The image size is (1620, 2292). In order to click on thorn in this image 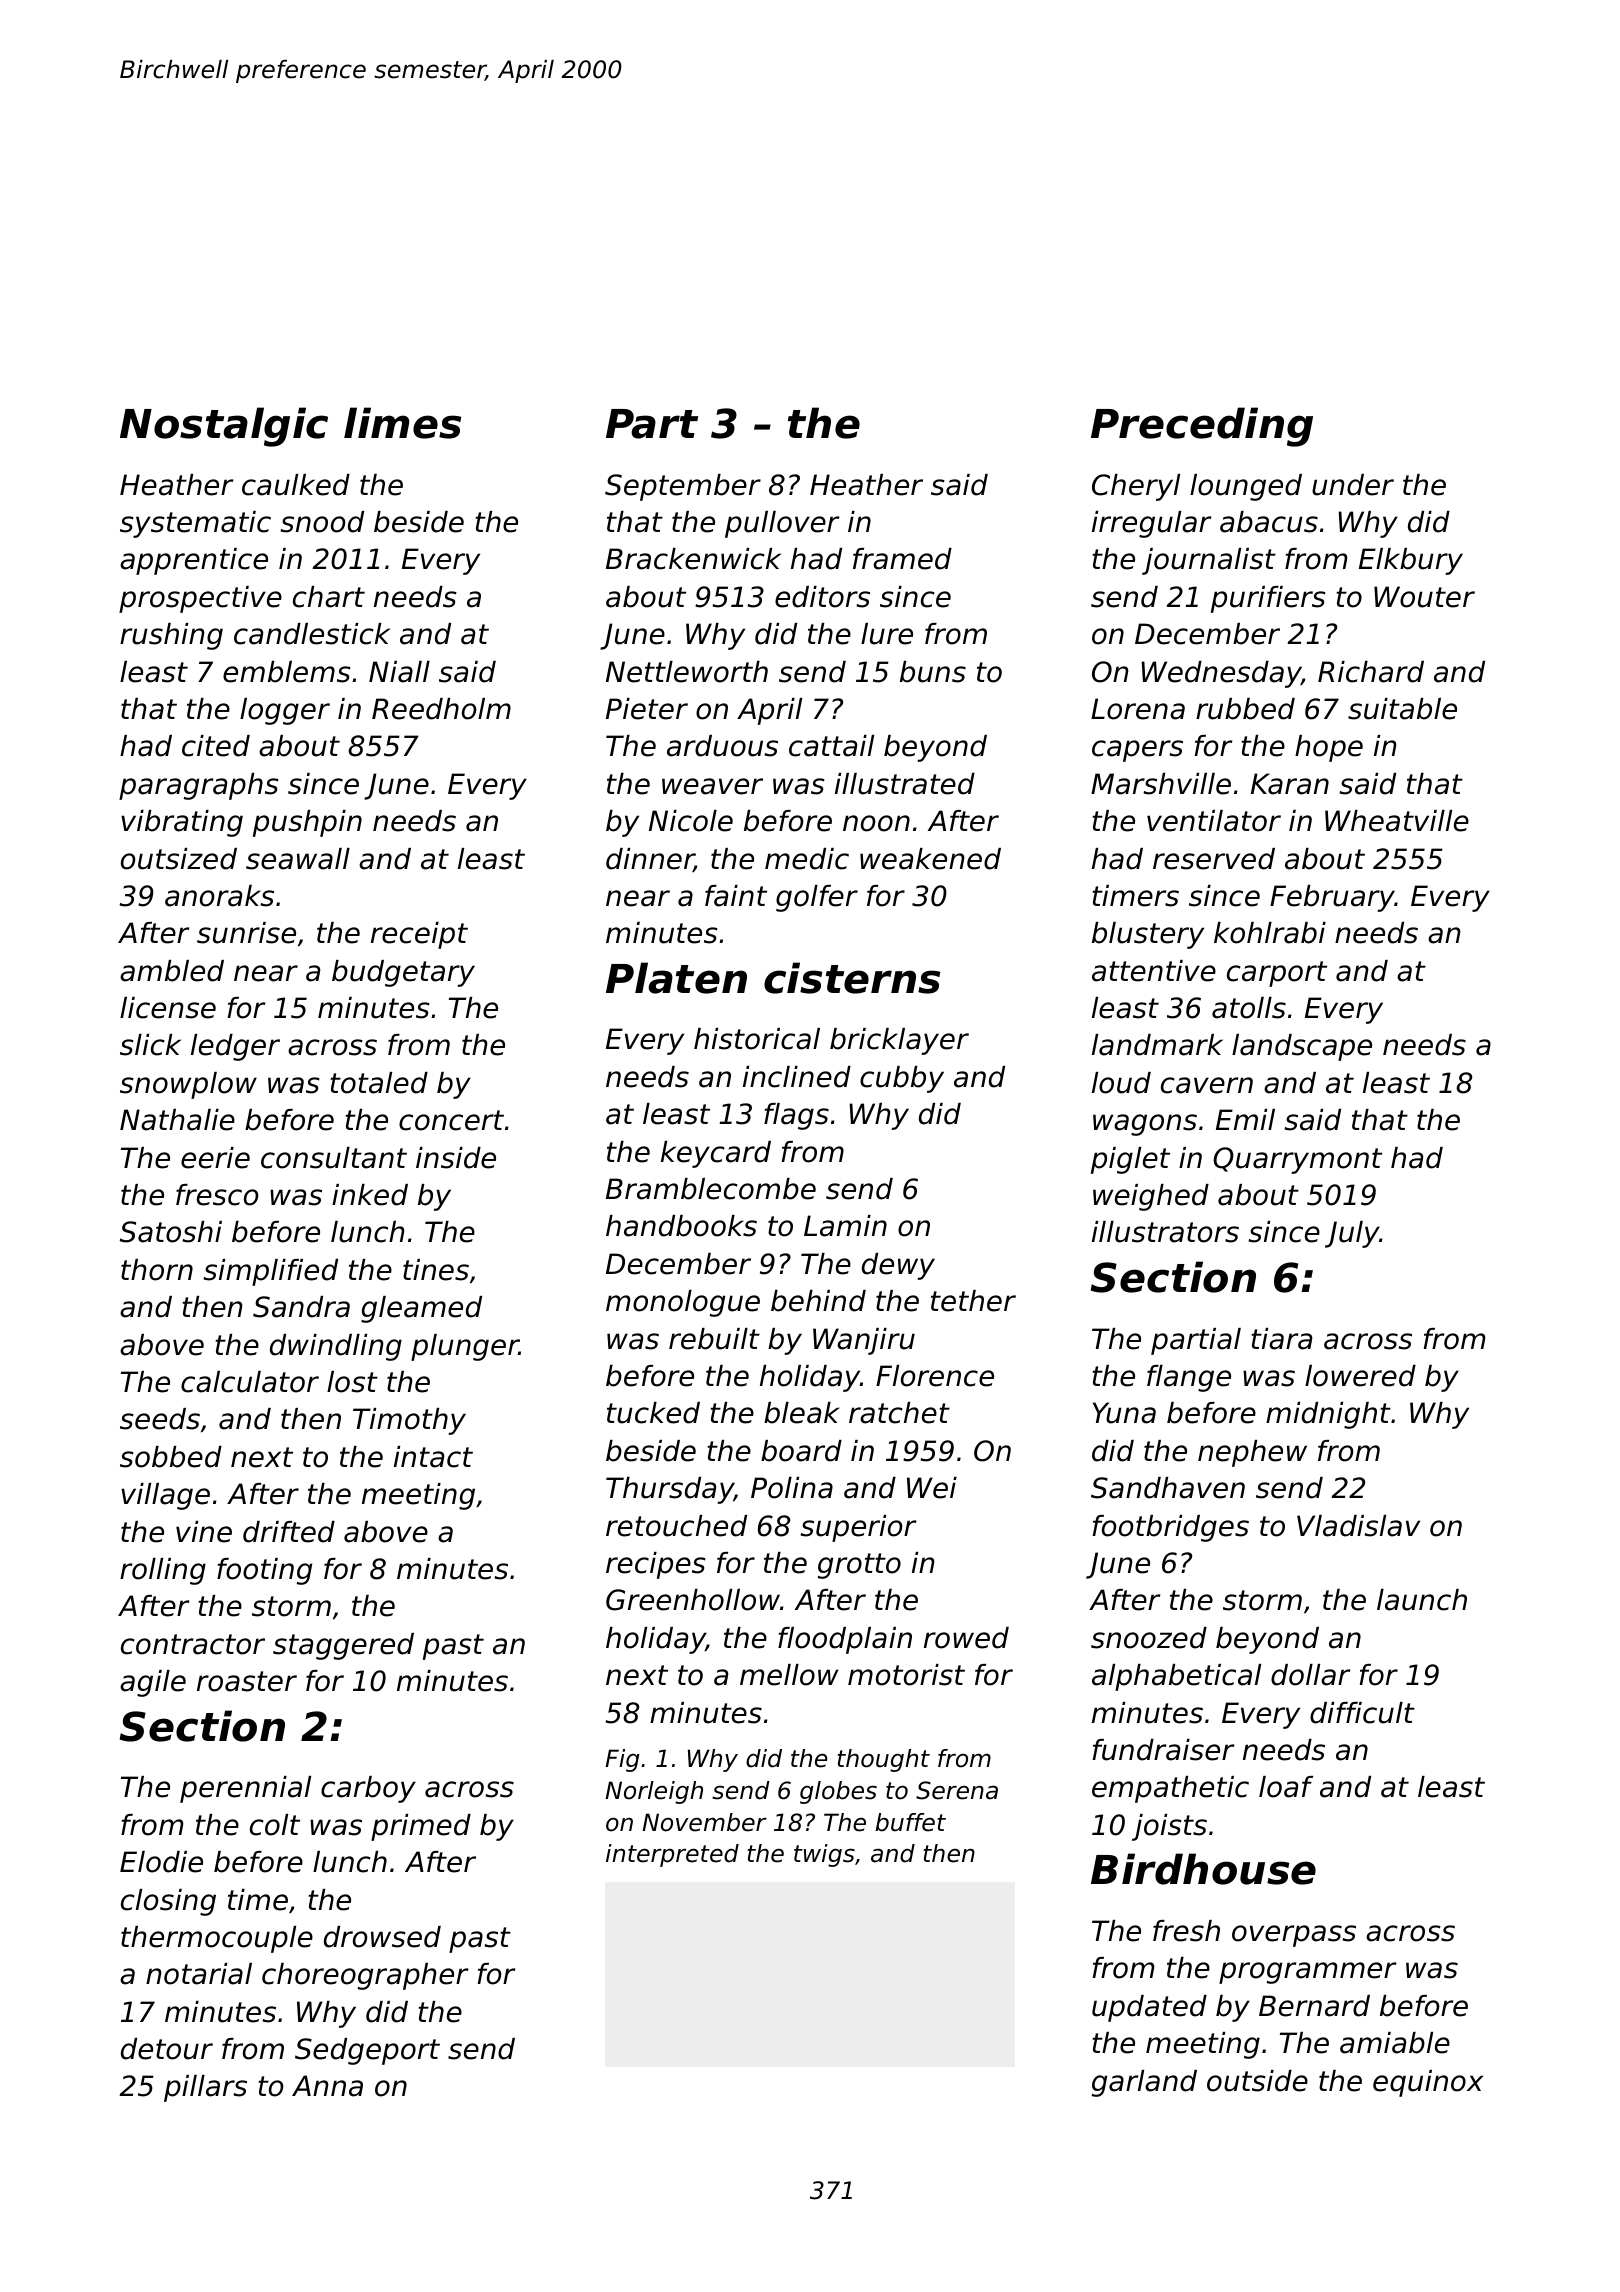, I will do `click(157, 1270)`.
